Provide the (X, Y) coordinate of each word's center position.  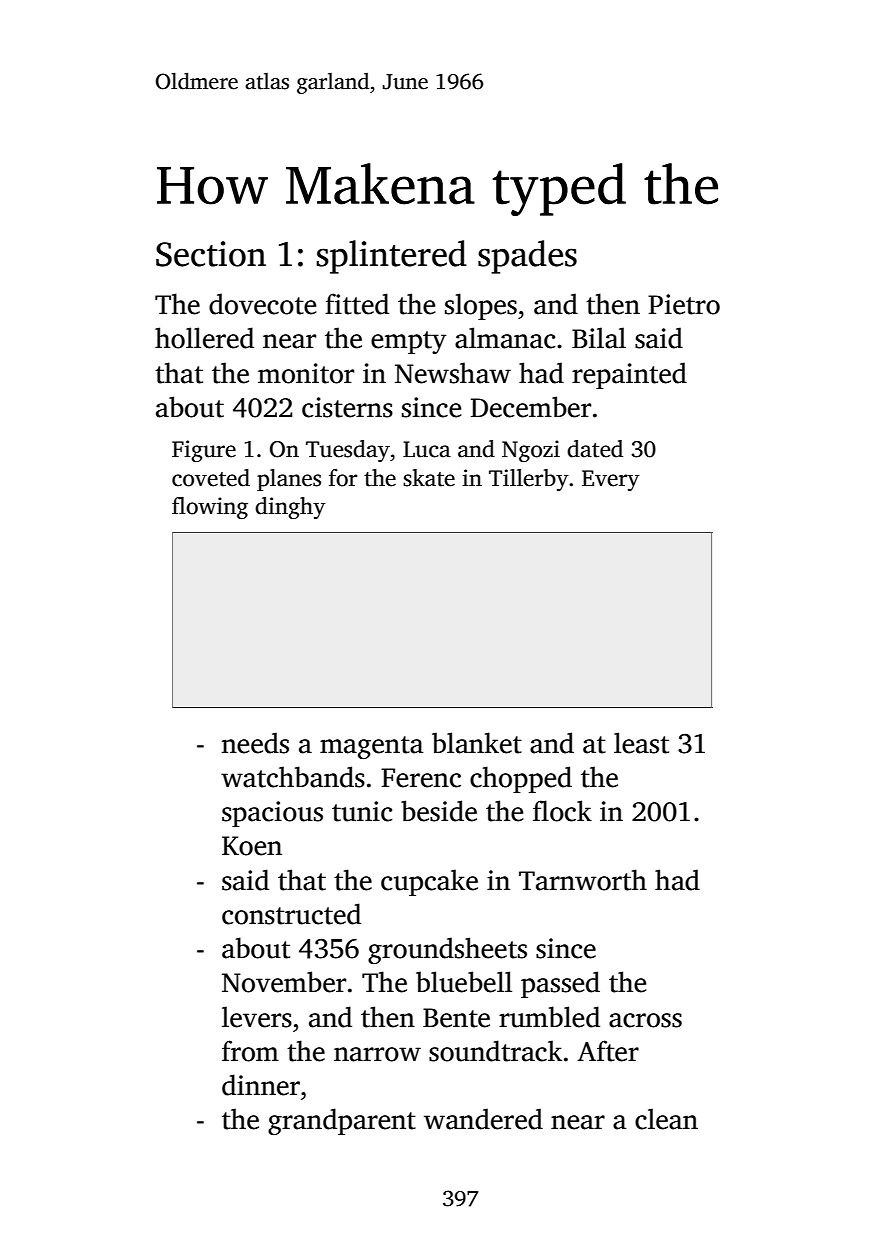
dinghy (290, 508)
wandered (483, 1119)
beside (439, 811)
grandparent (342, 1121)
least (641, 743)
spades (527, 257)
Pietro (684, 304)
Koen (252, 846)
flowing (210, 508)
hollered (204, 338)
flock (562, 811)
